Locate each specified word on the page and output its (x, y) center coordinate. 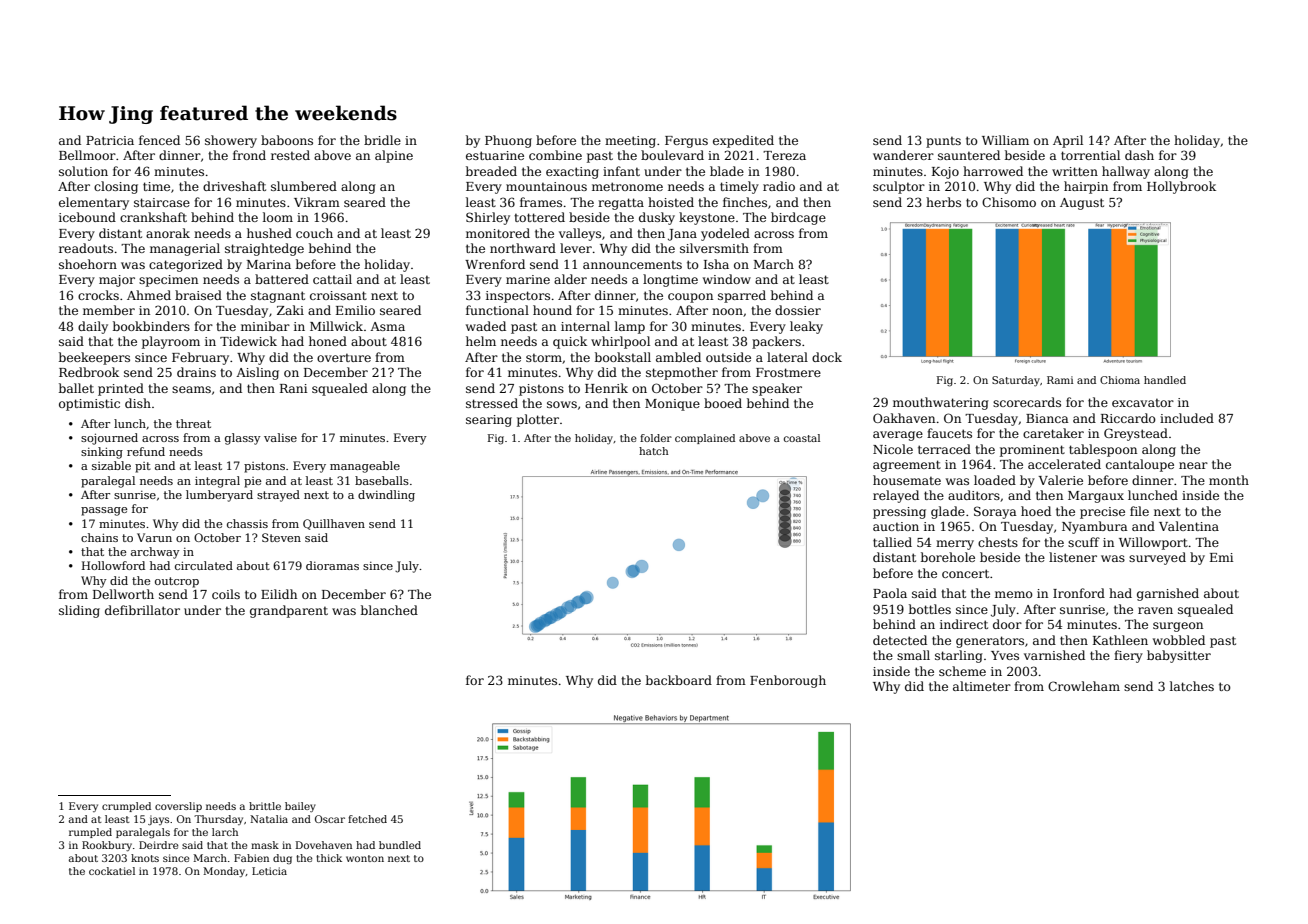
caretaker (1053, 433)
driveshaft (234, 186)
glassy (243, 439)
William (1005, 140)
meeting (630, 142)
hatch (653, 451)
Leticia (269, 871)
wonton (365, 858)
